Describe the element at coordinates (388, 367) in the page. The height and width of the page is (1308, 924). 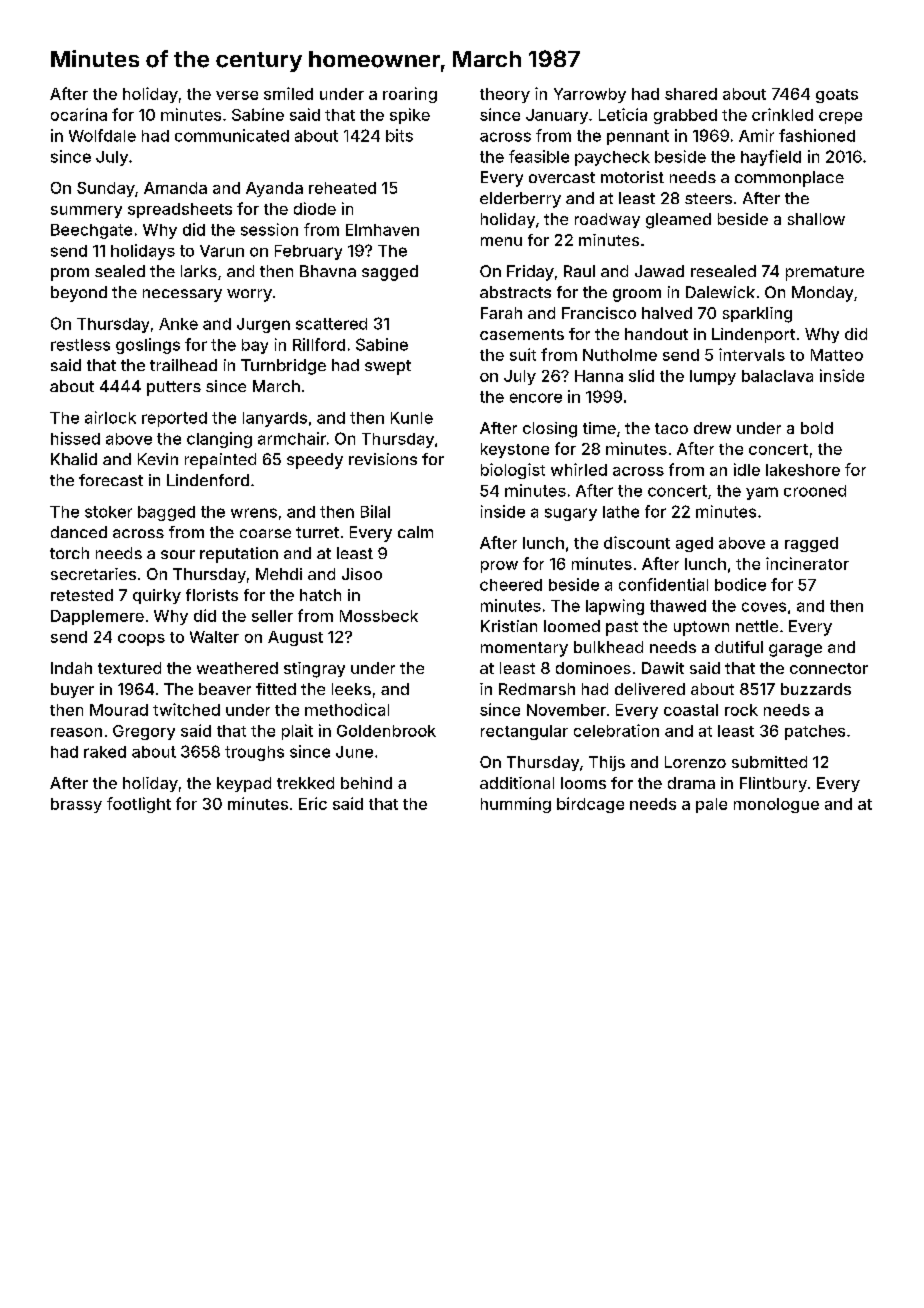
I see `swept` at that location.
